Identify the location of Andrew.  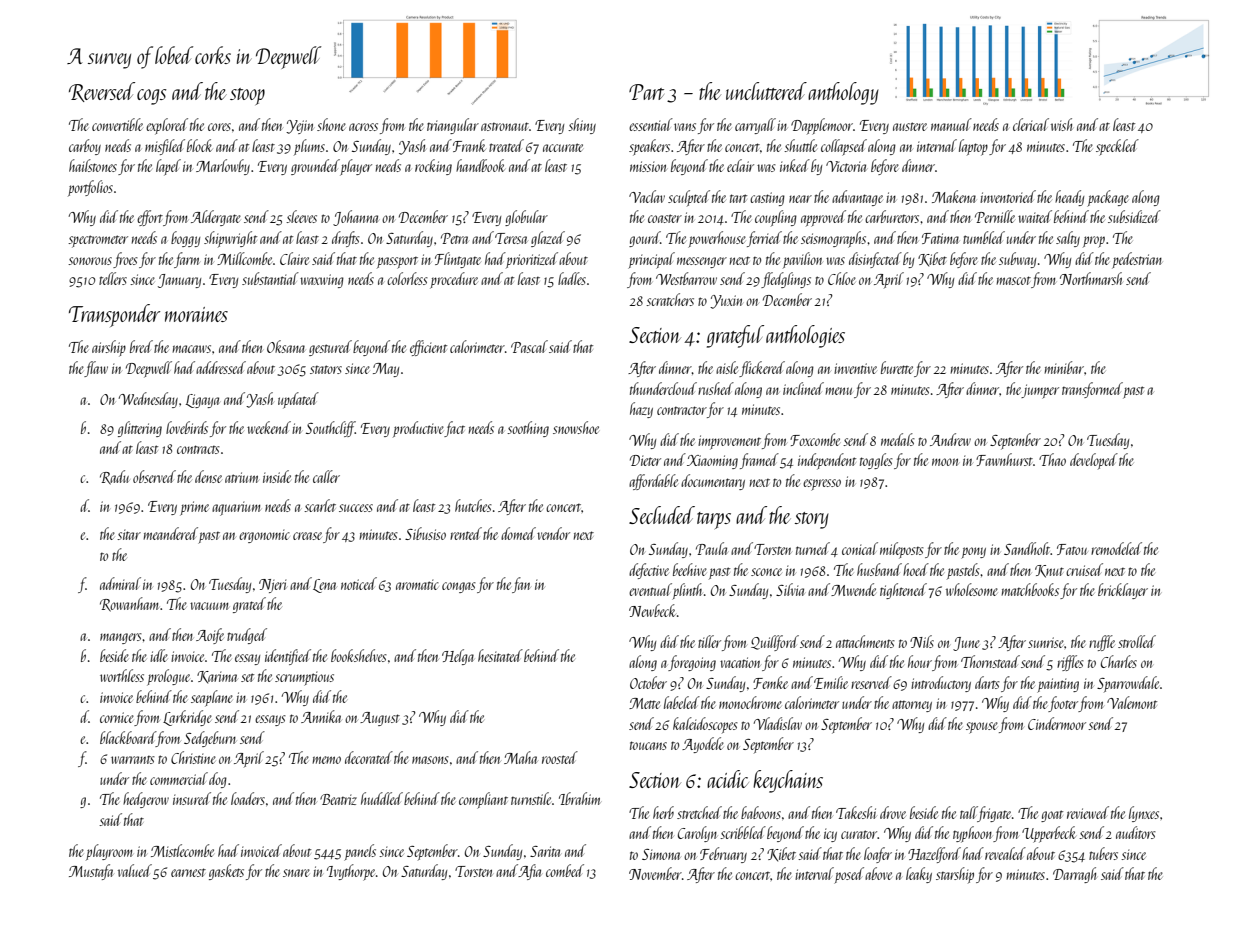
(950, 439).
